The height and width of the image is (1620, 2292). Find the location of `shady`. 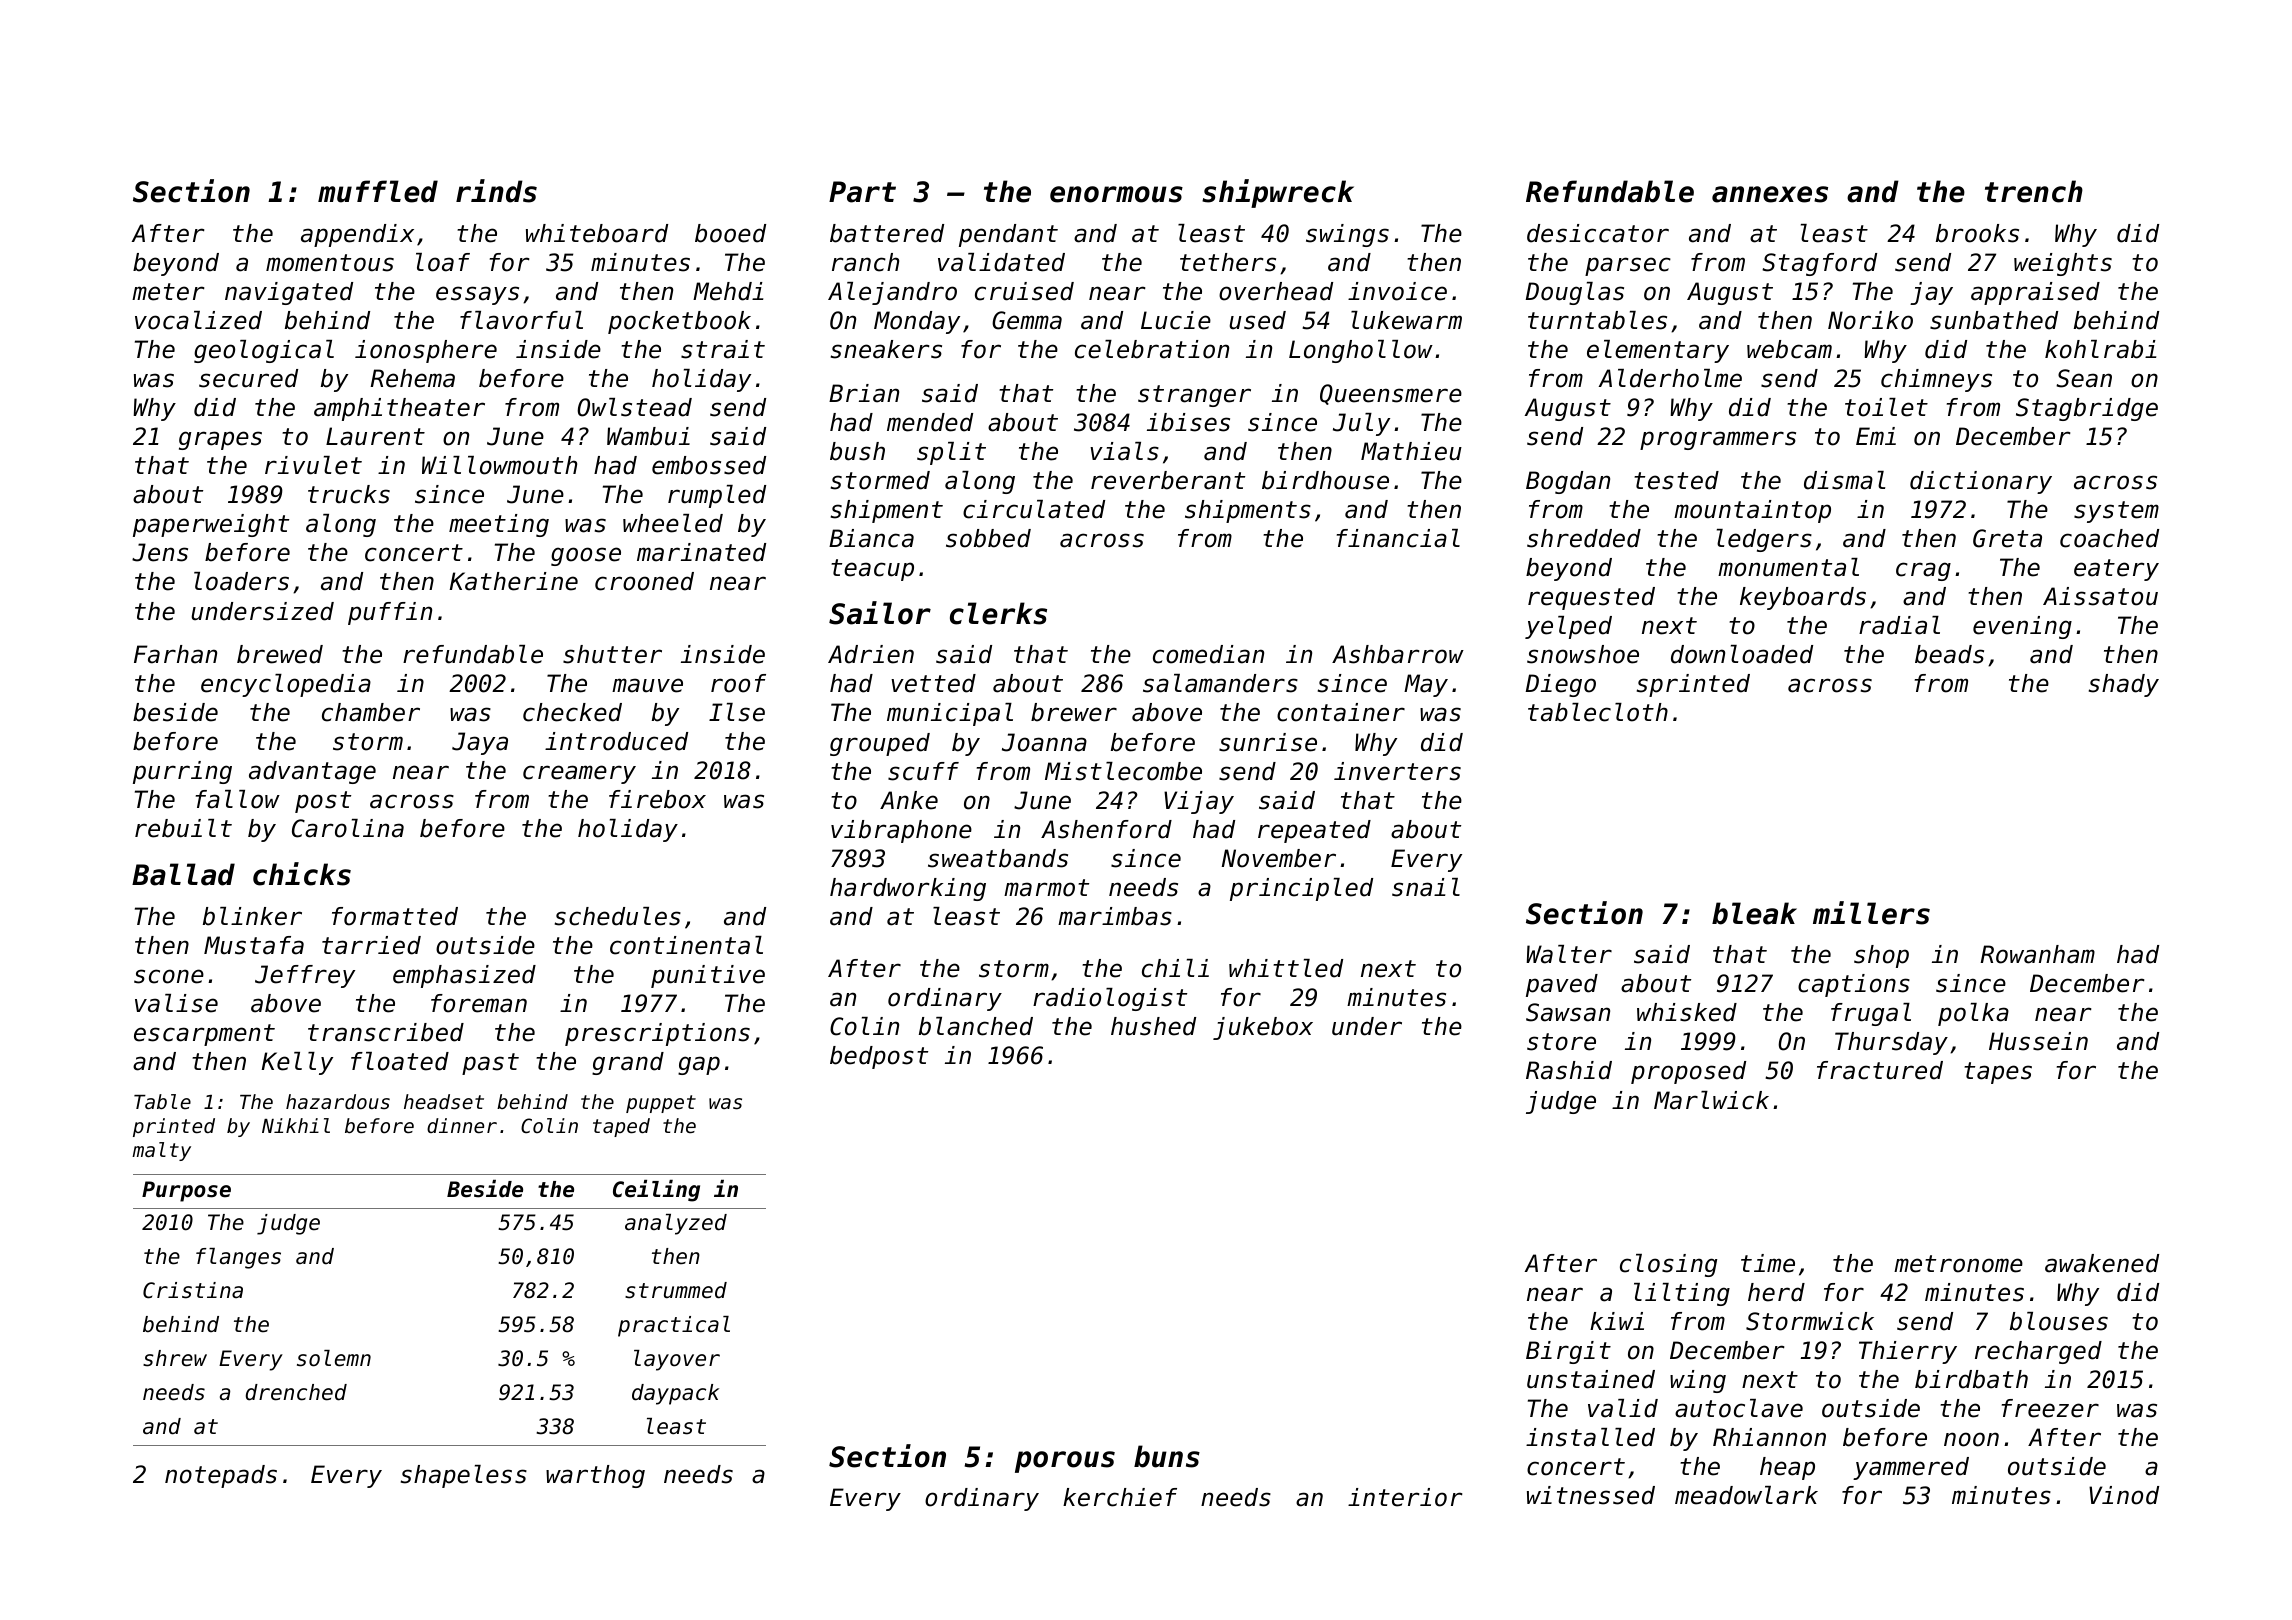

shady is located at coordinates (2124, 685).
